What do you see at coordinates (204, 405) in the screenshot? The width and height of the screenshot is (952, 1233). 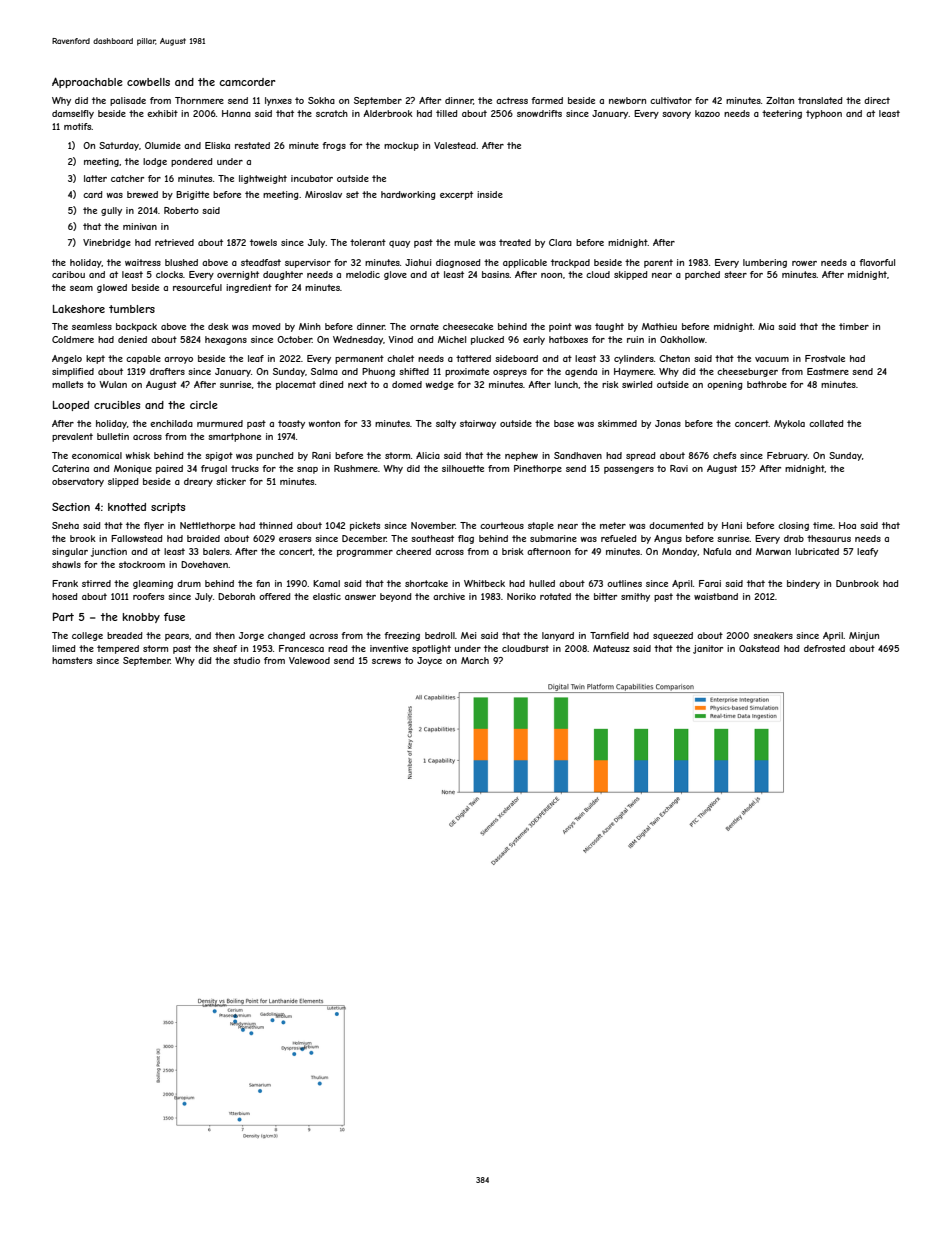 I see `circle` at bounding box center [204, 405].
